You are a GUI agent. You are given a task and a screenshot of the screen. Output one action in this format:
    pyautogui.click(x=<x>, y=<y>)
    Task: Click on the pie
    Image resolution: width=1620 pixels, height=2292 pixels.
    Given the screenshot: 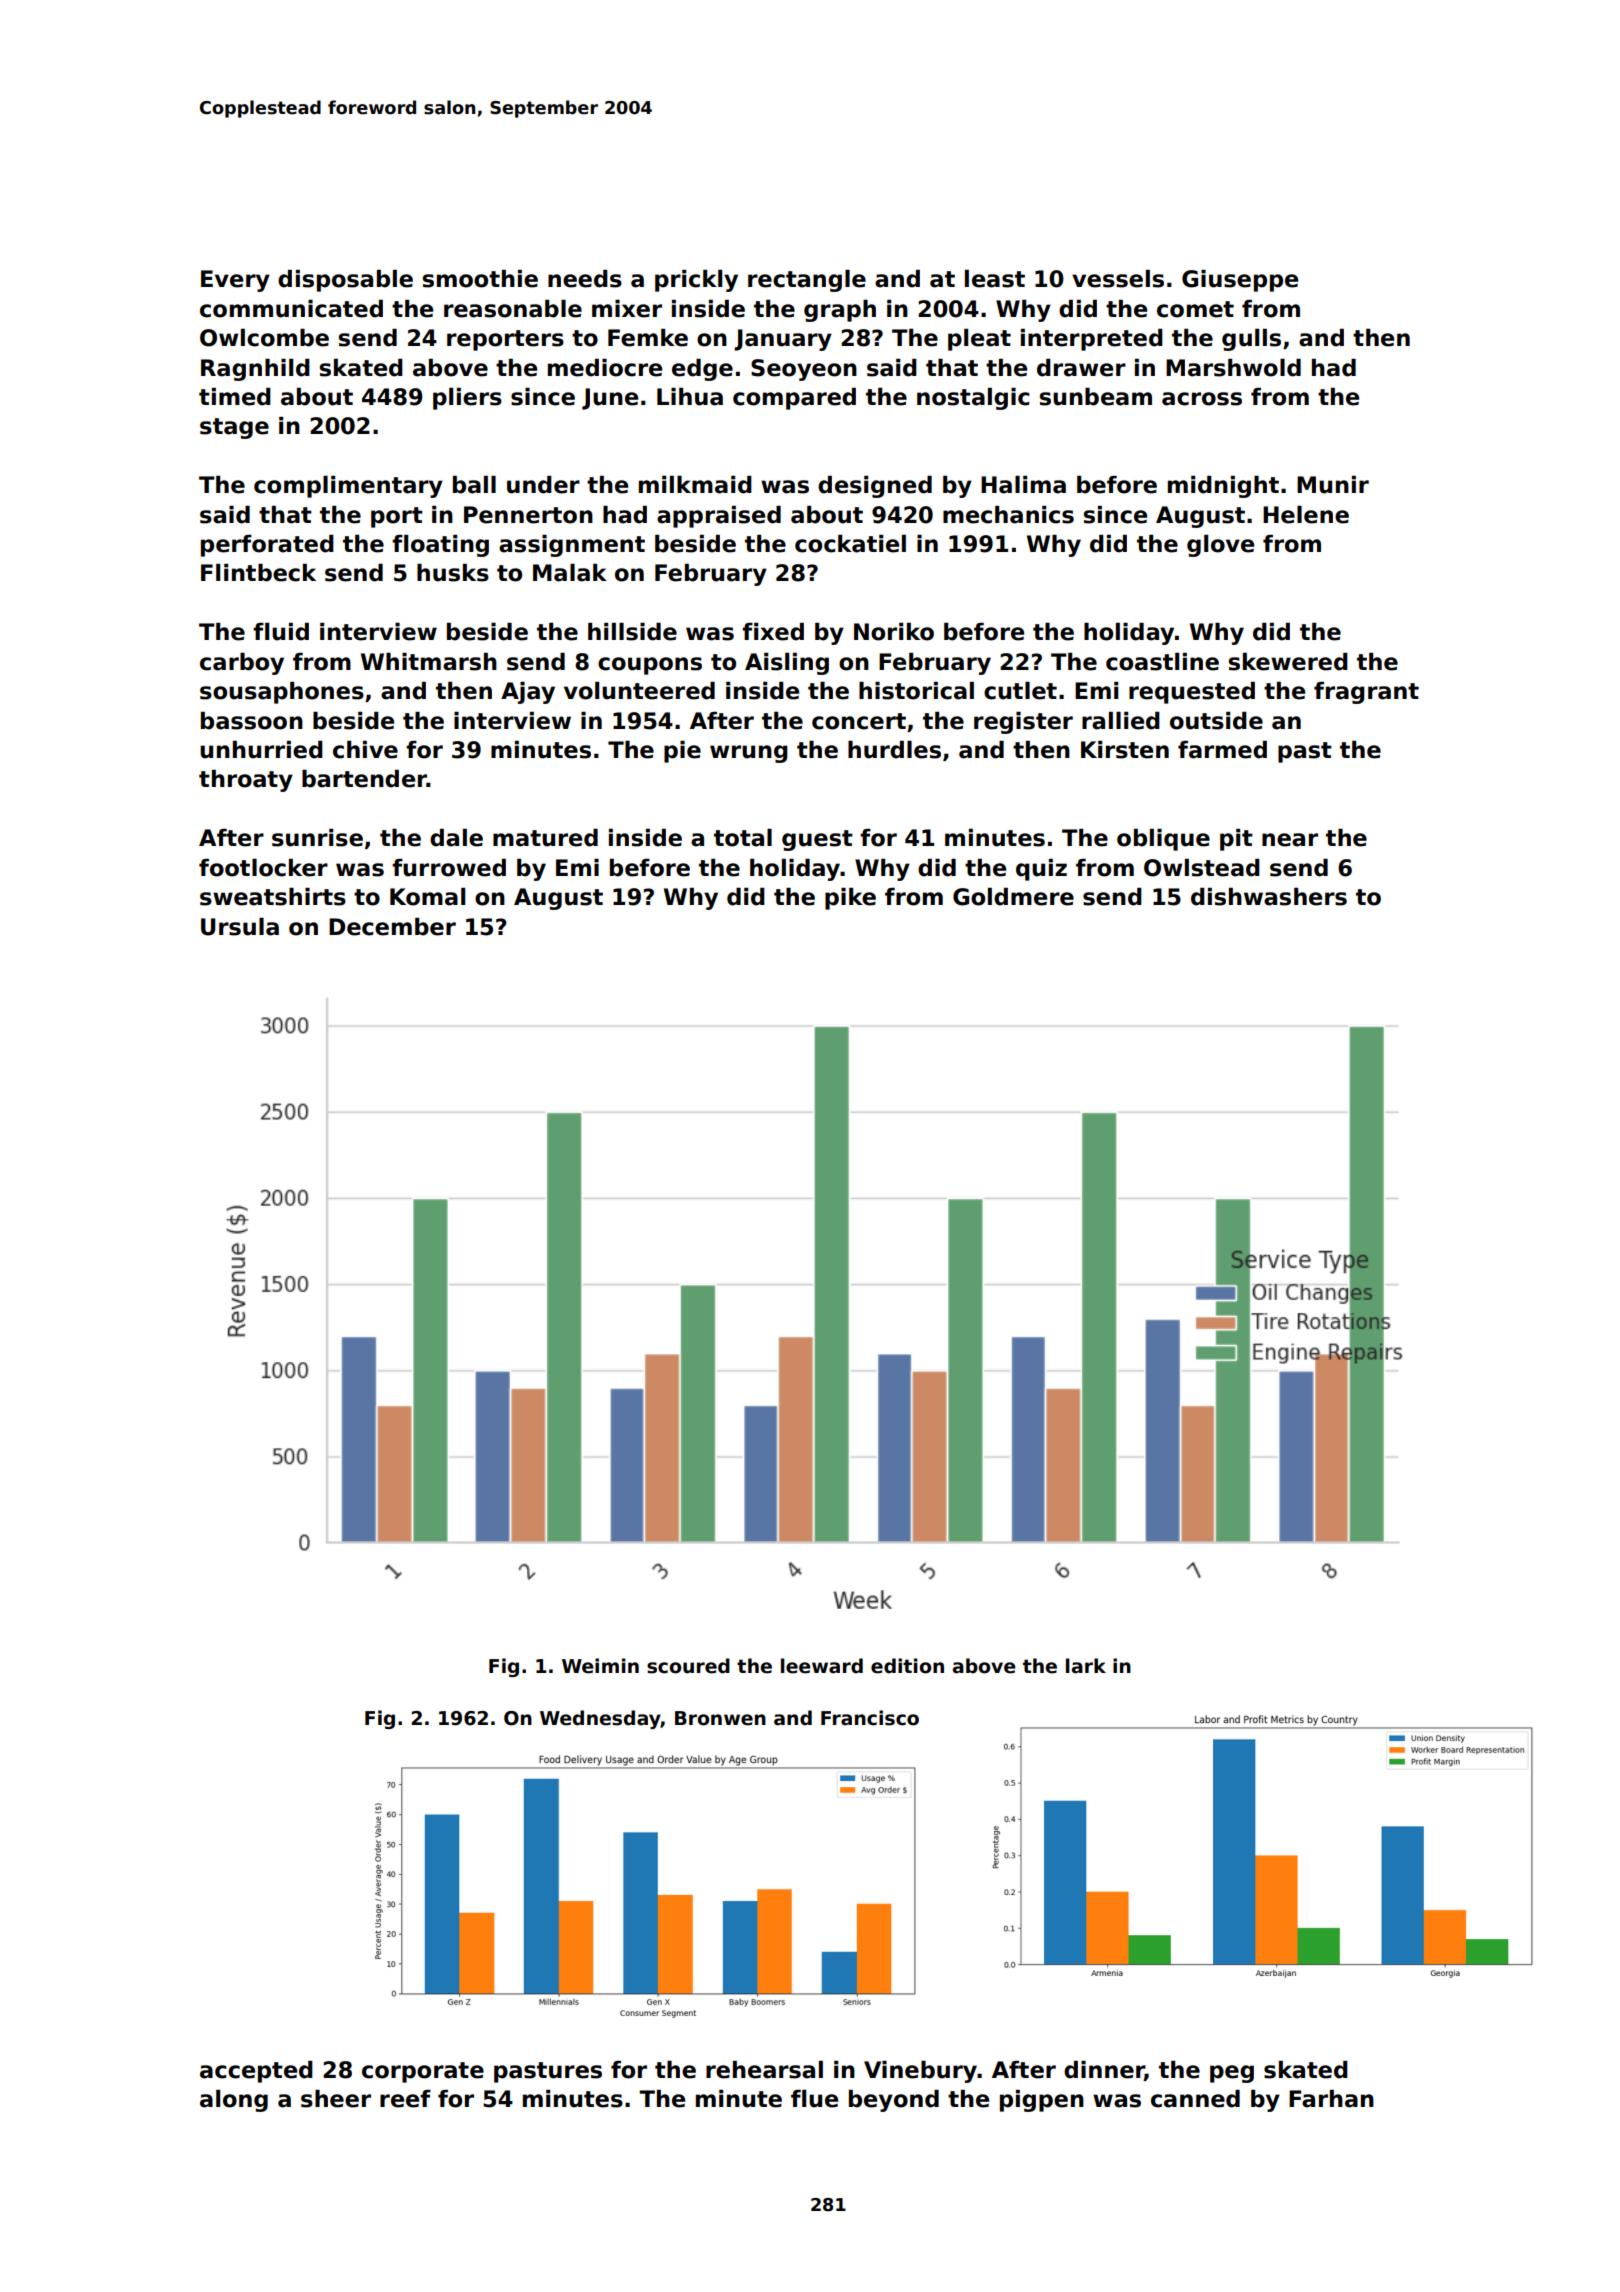 What is the action you would take?
    pyautogui.click(x=682, y=752)
